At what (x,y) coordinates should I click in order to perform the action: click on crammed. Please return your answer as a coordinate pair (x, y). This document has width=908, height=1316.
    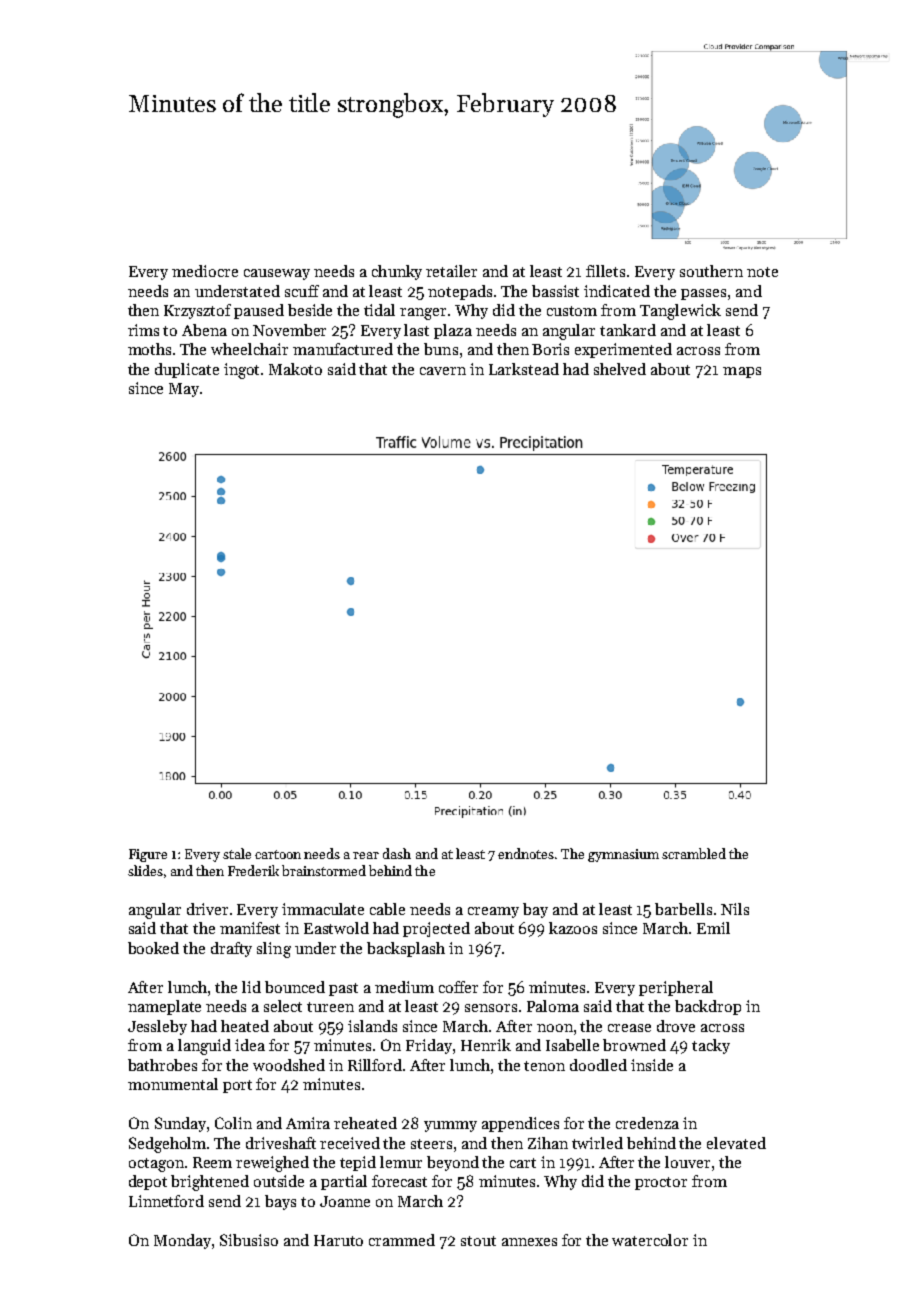
    Looking at the image, I should click on (402, 1240).
